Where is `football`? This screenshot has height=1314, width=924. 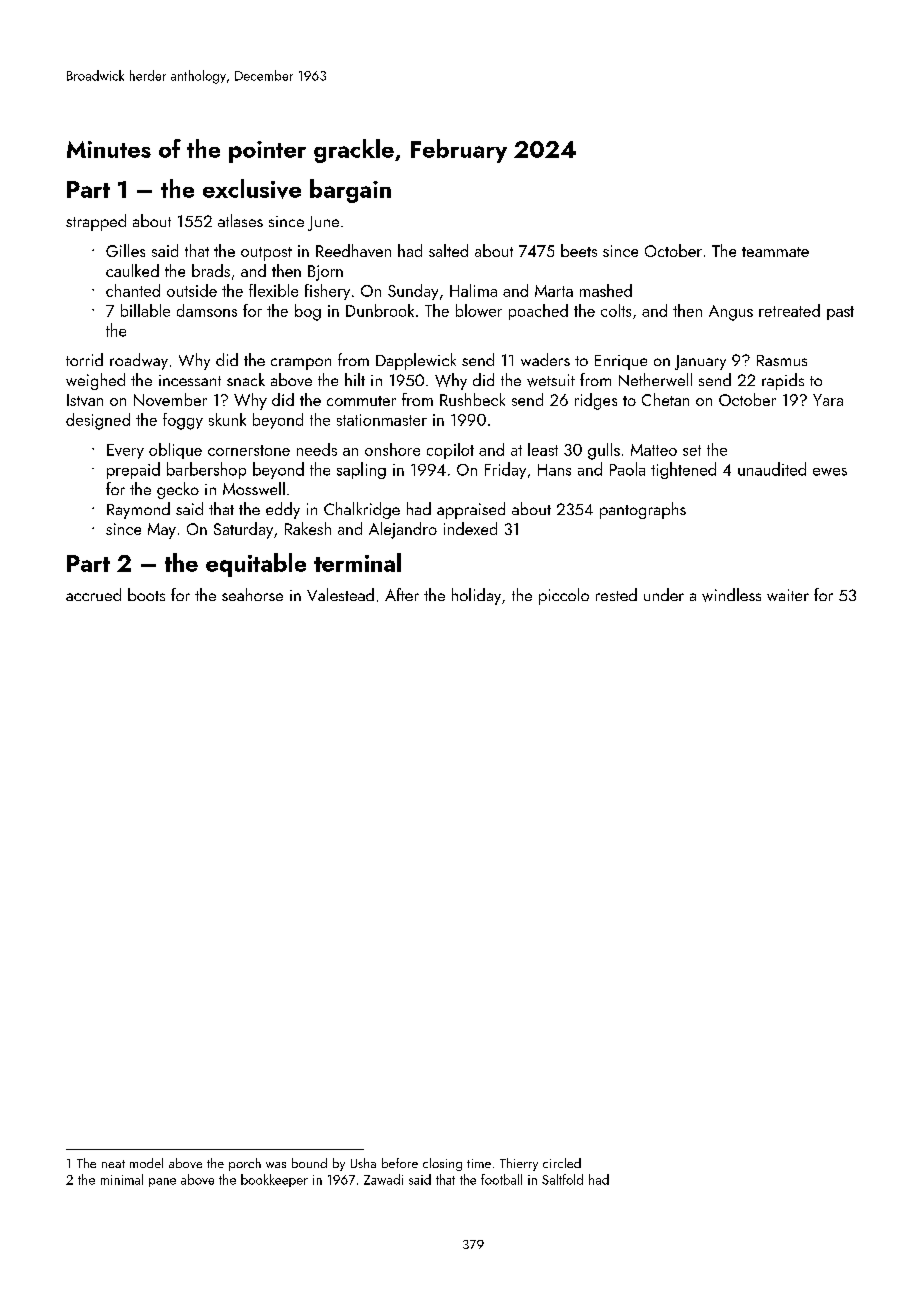 football is located at coordinates (501, 1179).
